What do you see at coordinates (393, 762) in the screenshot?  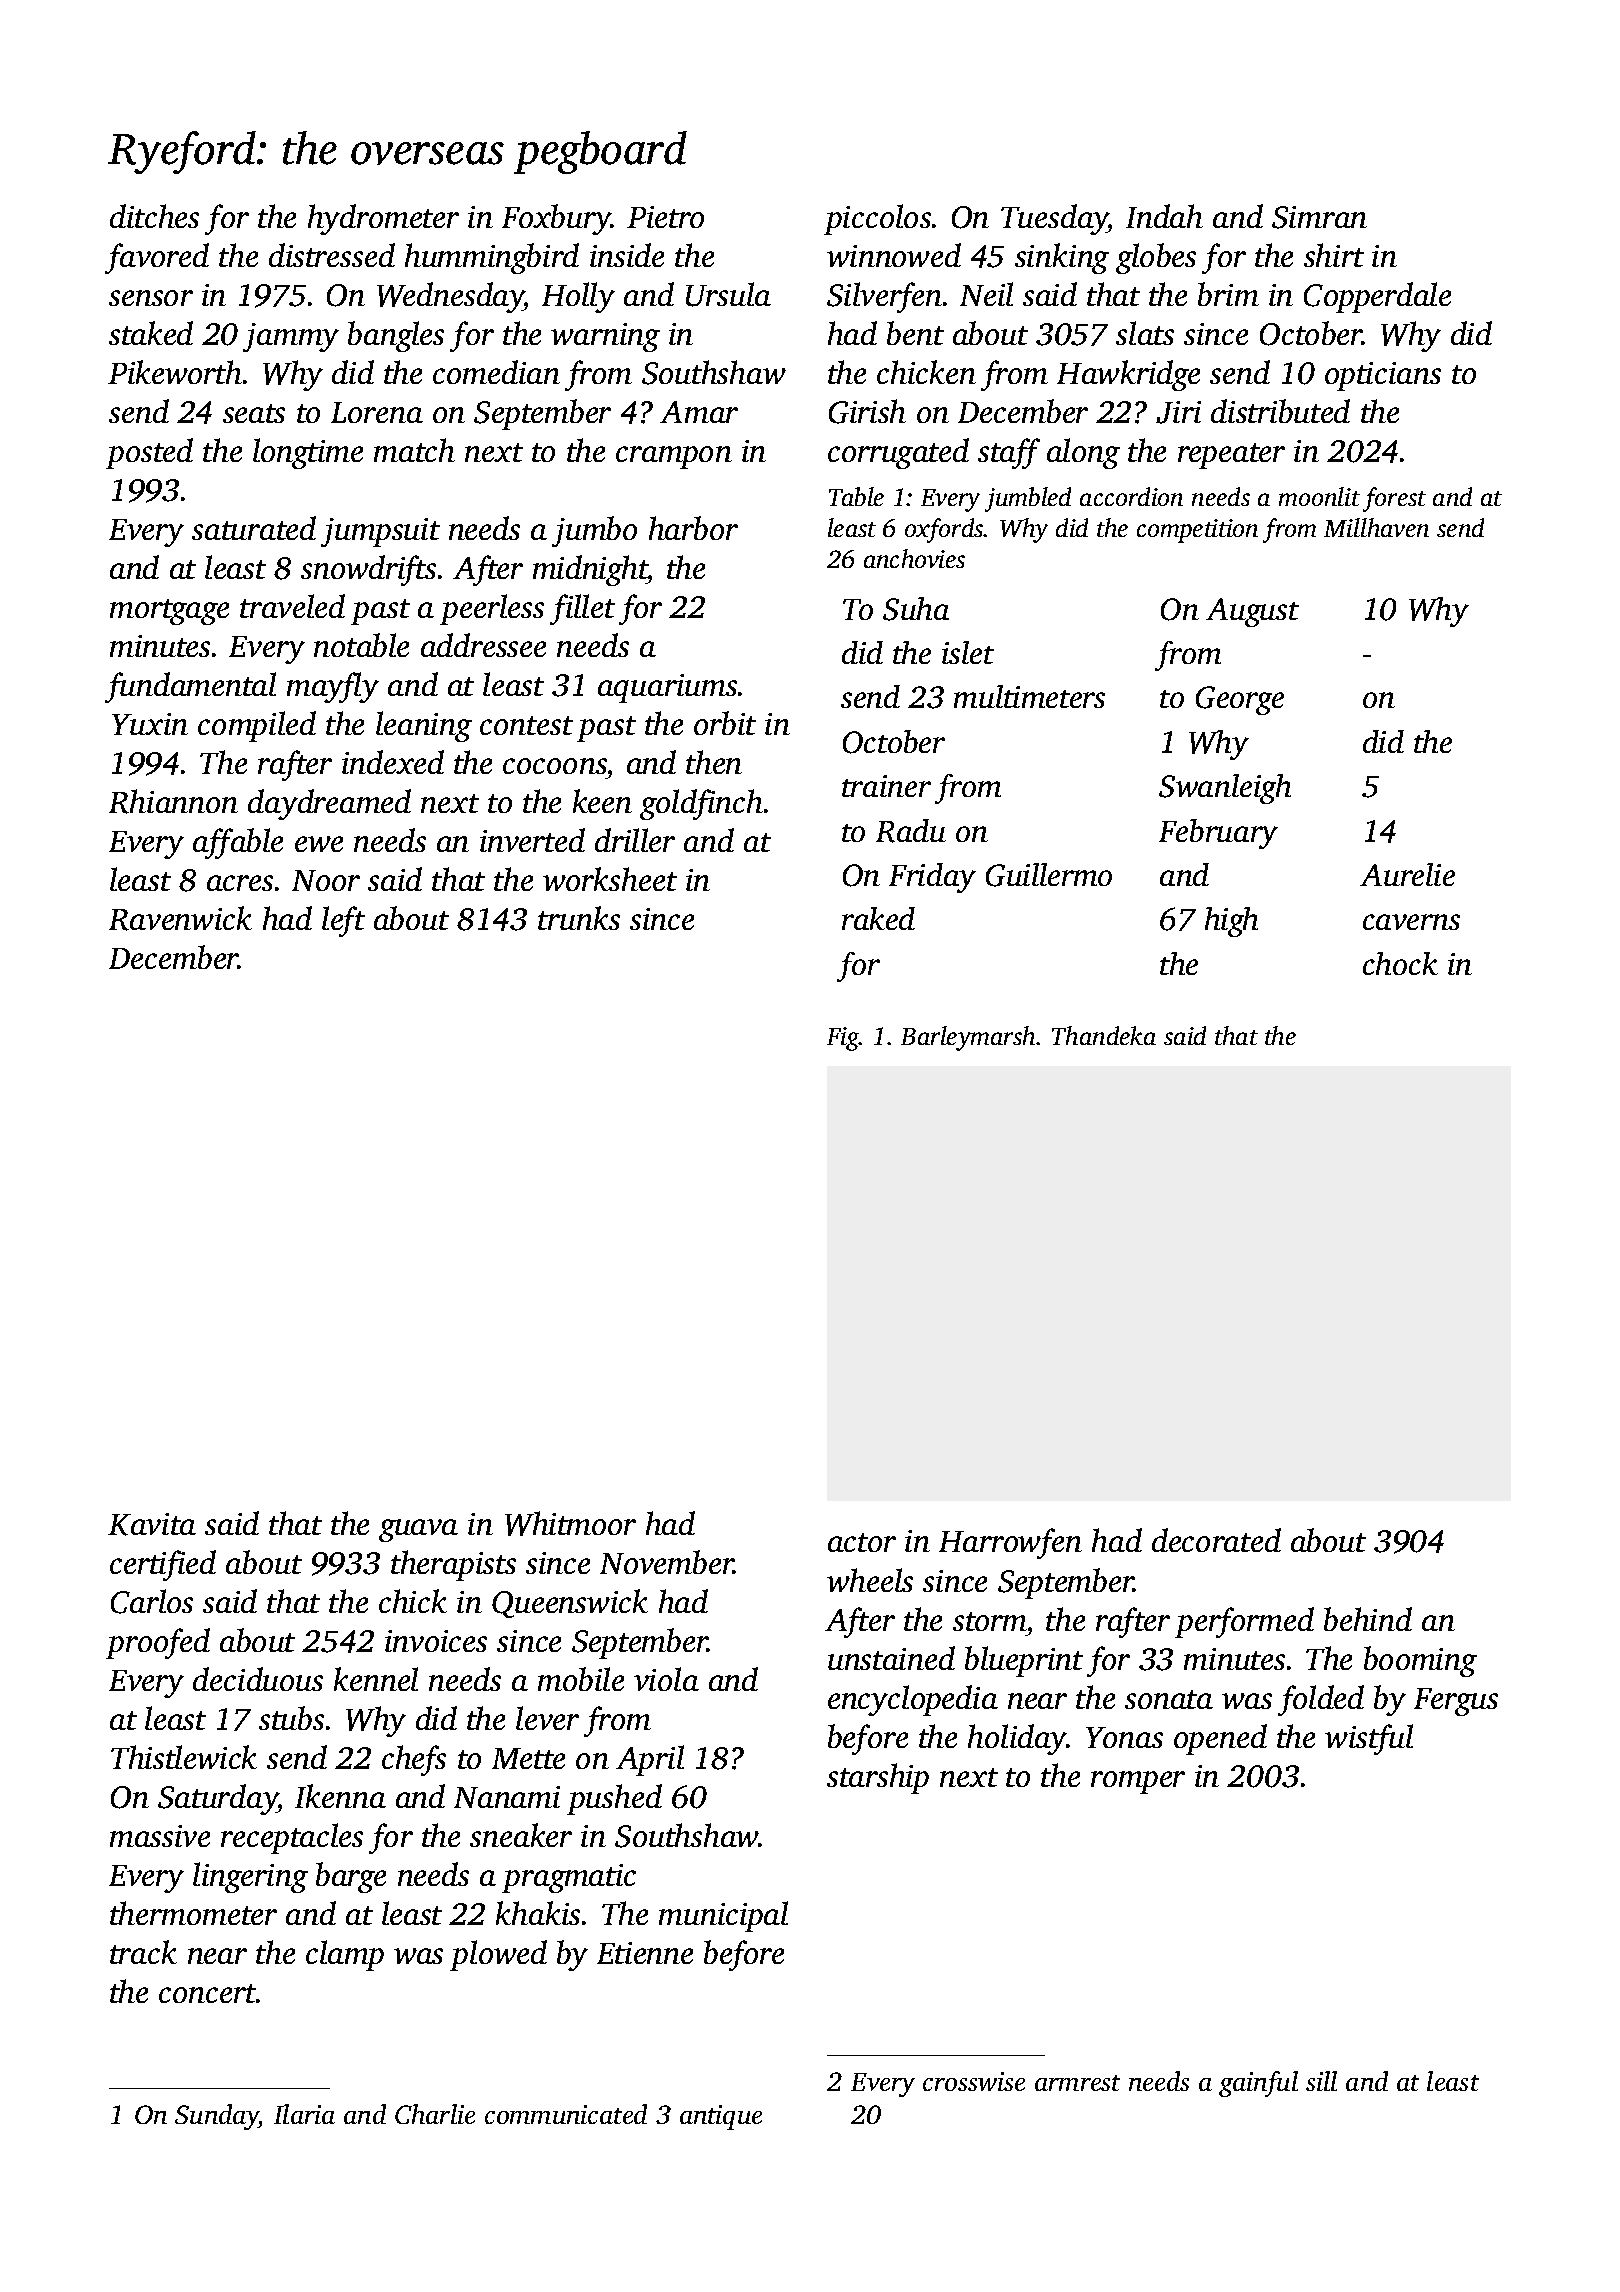 I see `indexed` at bounding box center [393, 762].
